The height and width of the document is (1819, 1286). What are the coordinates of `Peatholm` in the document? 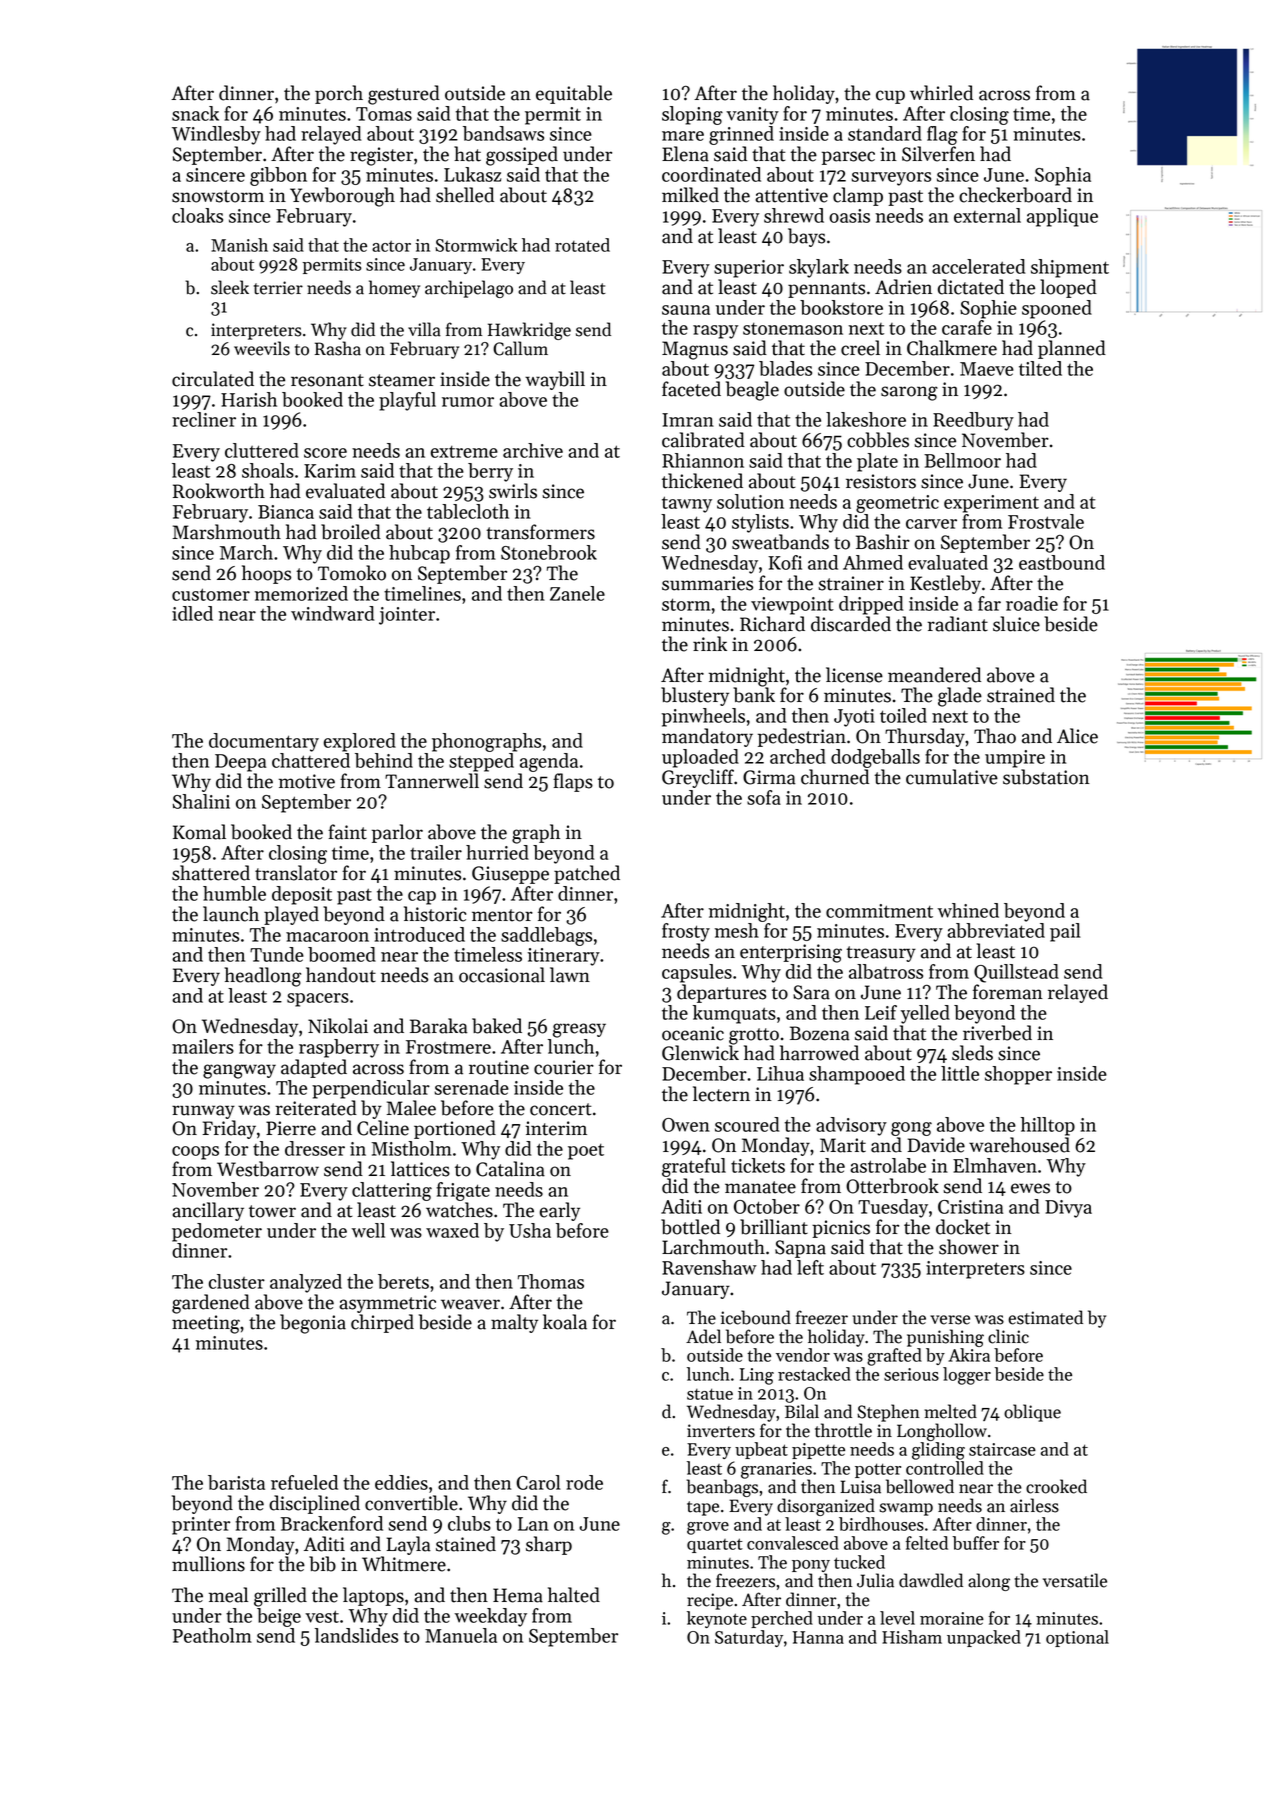 It's located at (212, 1635).
